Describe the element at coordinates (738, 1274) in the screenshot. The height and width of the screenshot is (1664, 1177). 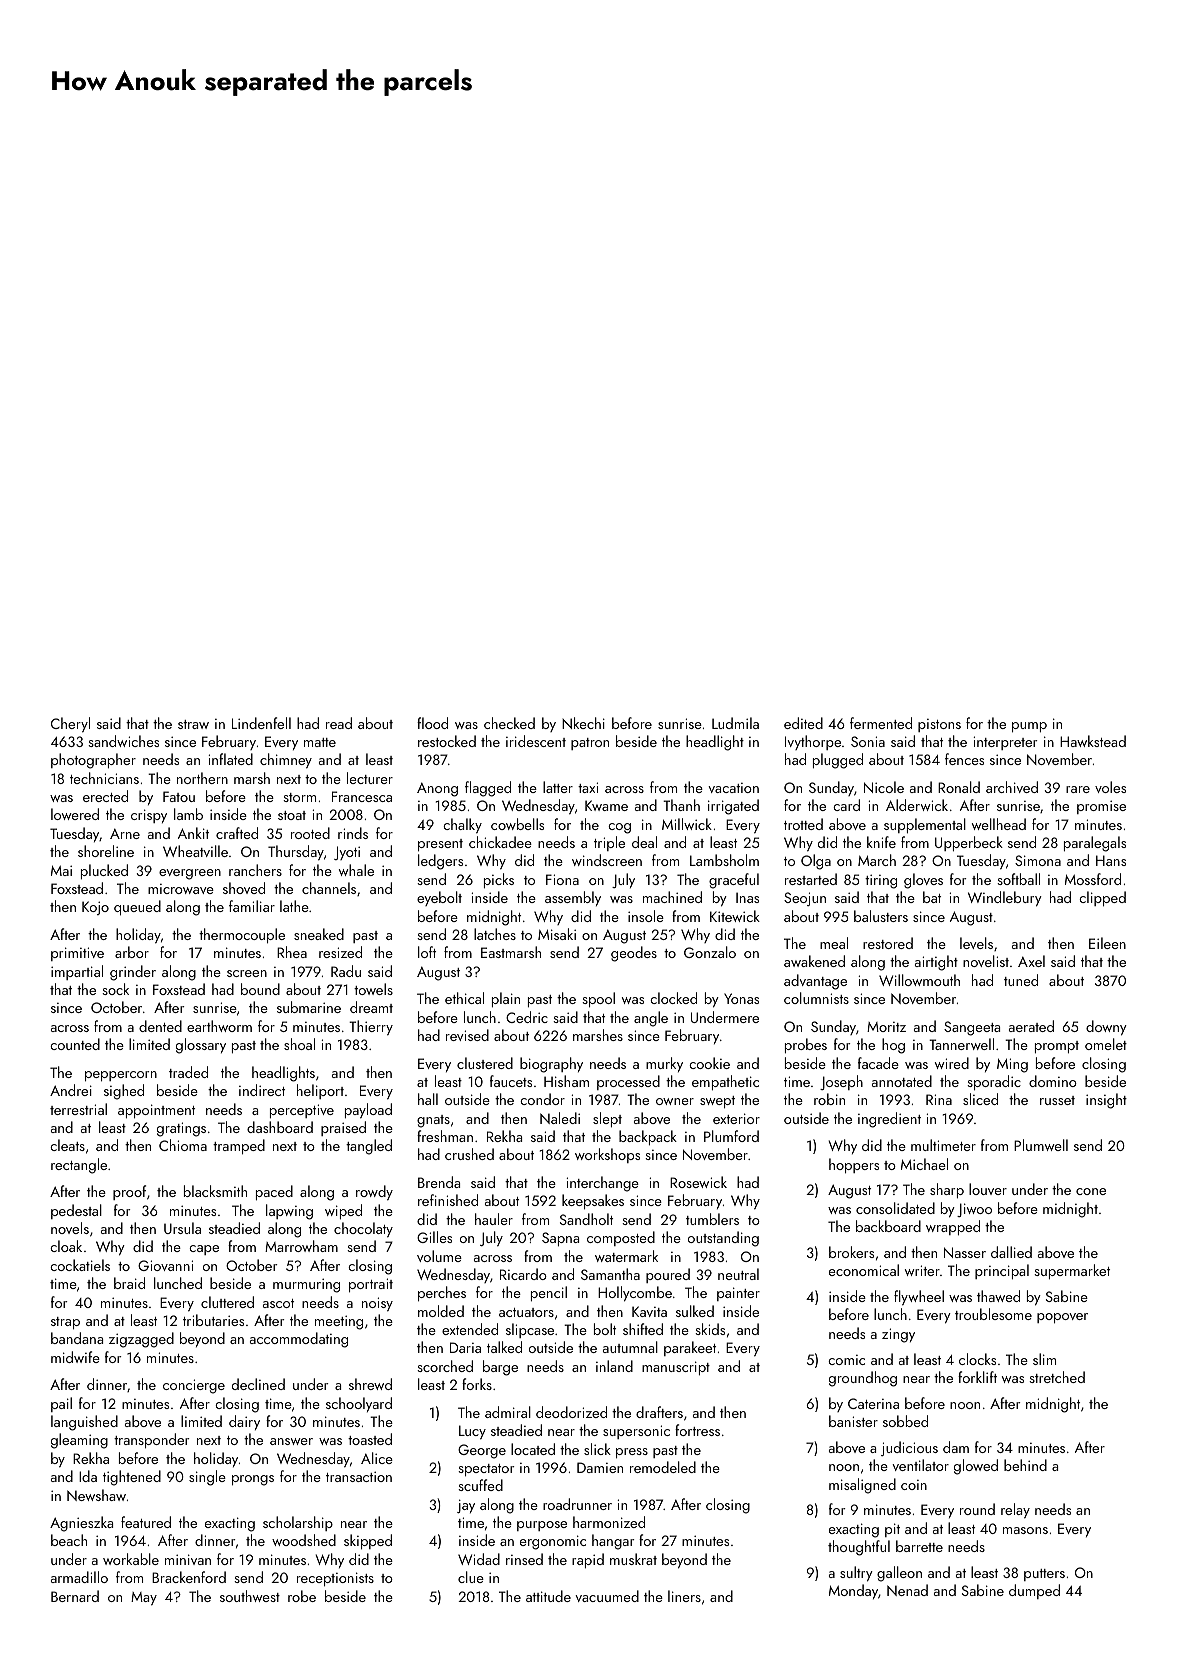
I see `neutral` at that location.
